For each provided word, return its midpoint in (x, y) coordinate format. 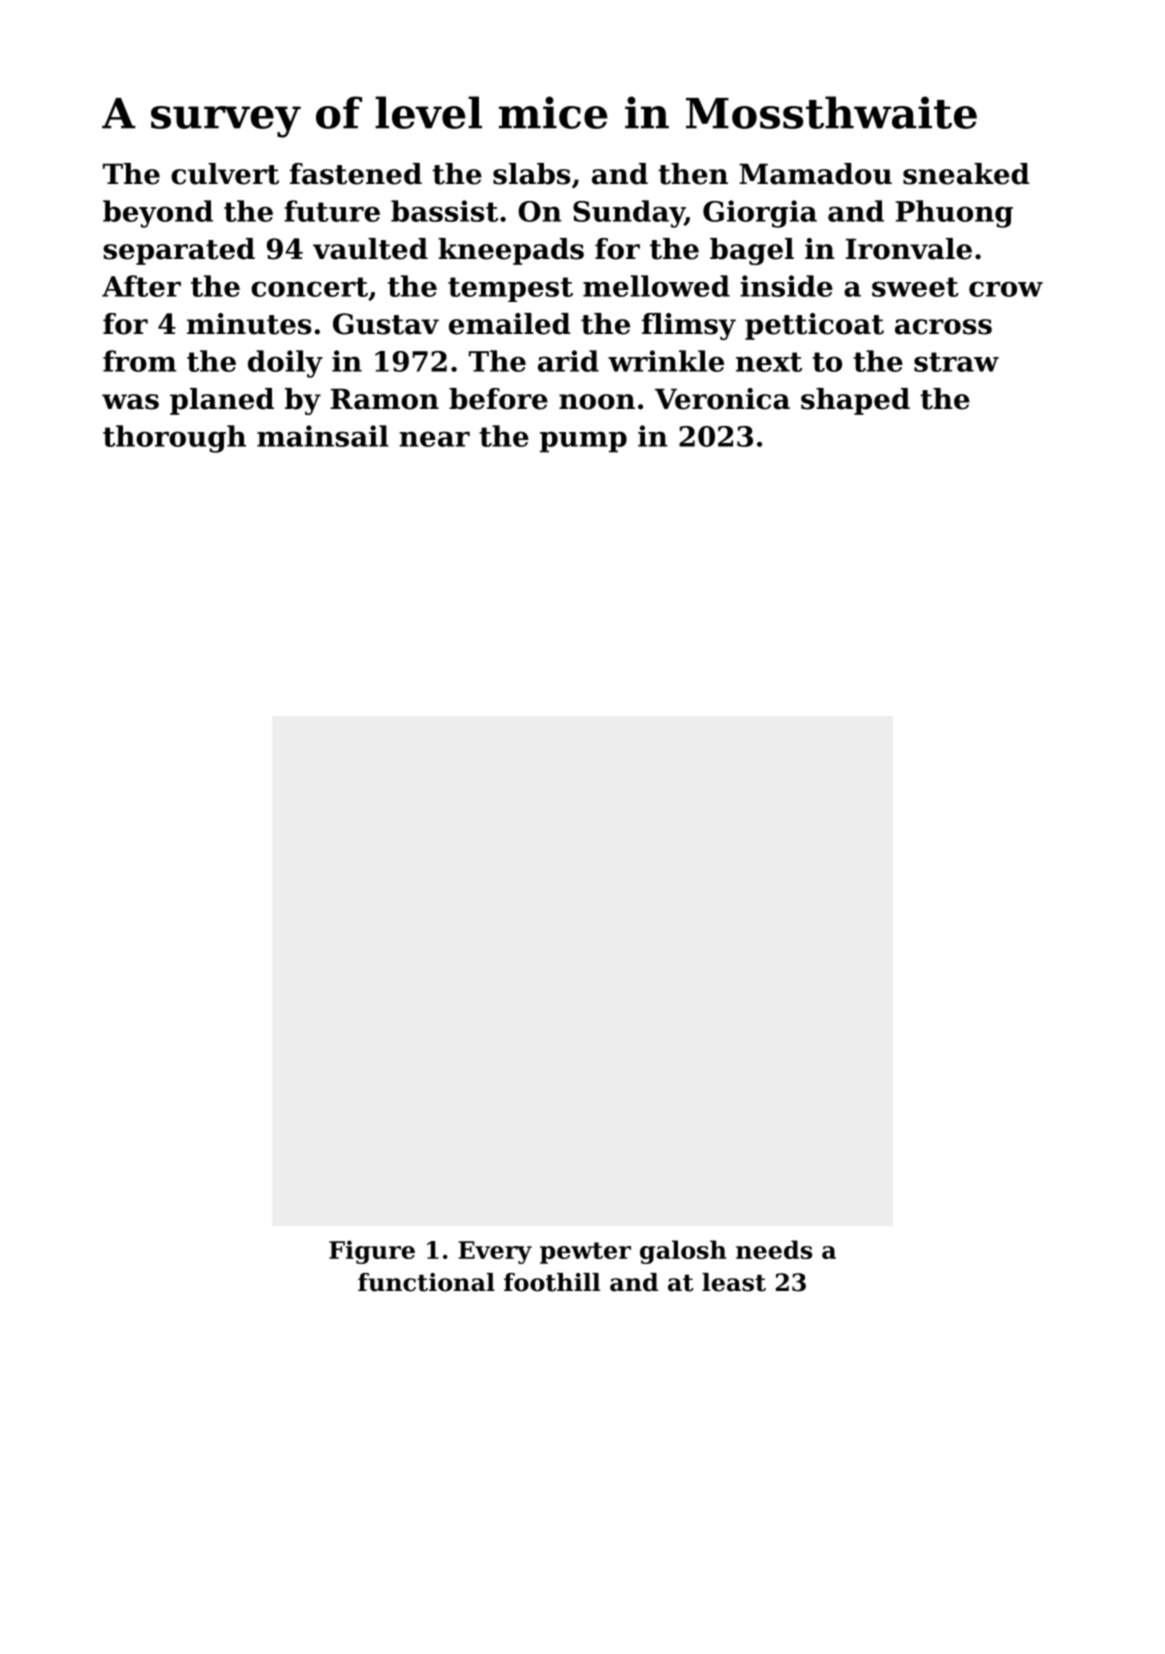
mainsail (323, 436)
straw (956, 362)
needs (774, 1249)
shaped (855, 401)
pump (583, 442)
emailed (510, 324)
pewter (585, 1253)
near (434, 439)
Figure (372, 1252)
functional (426, 1282)
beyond (158, 214)
